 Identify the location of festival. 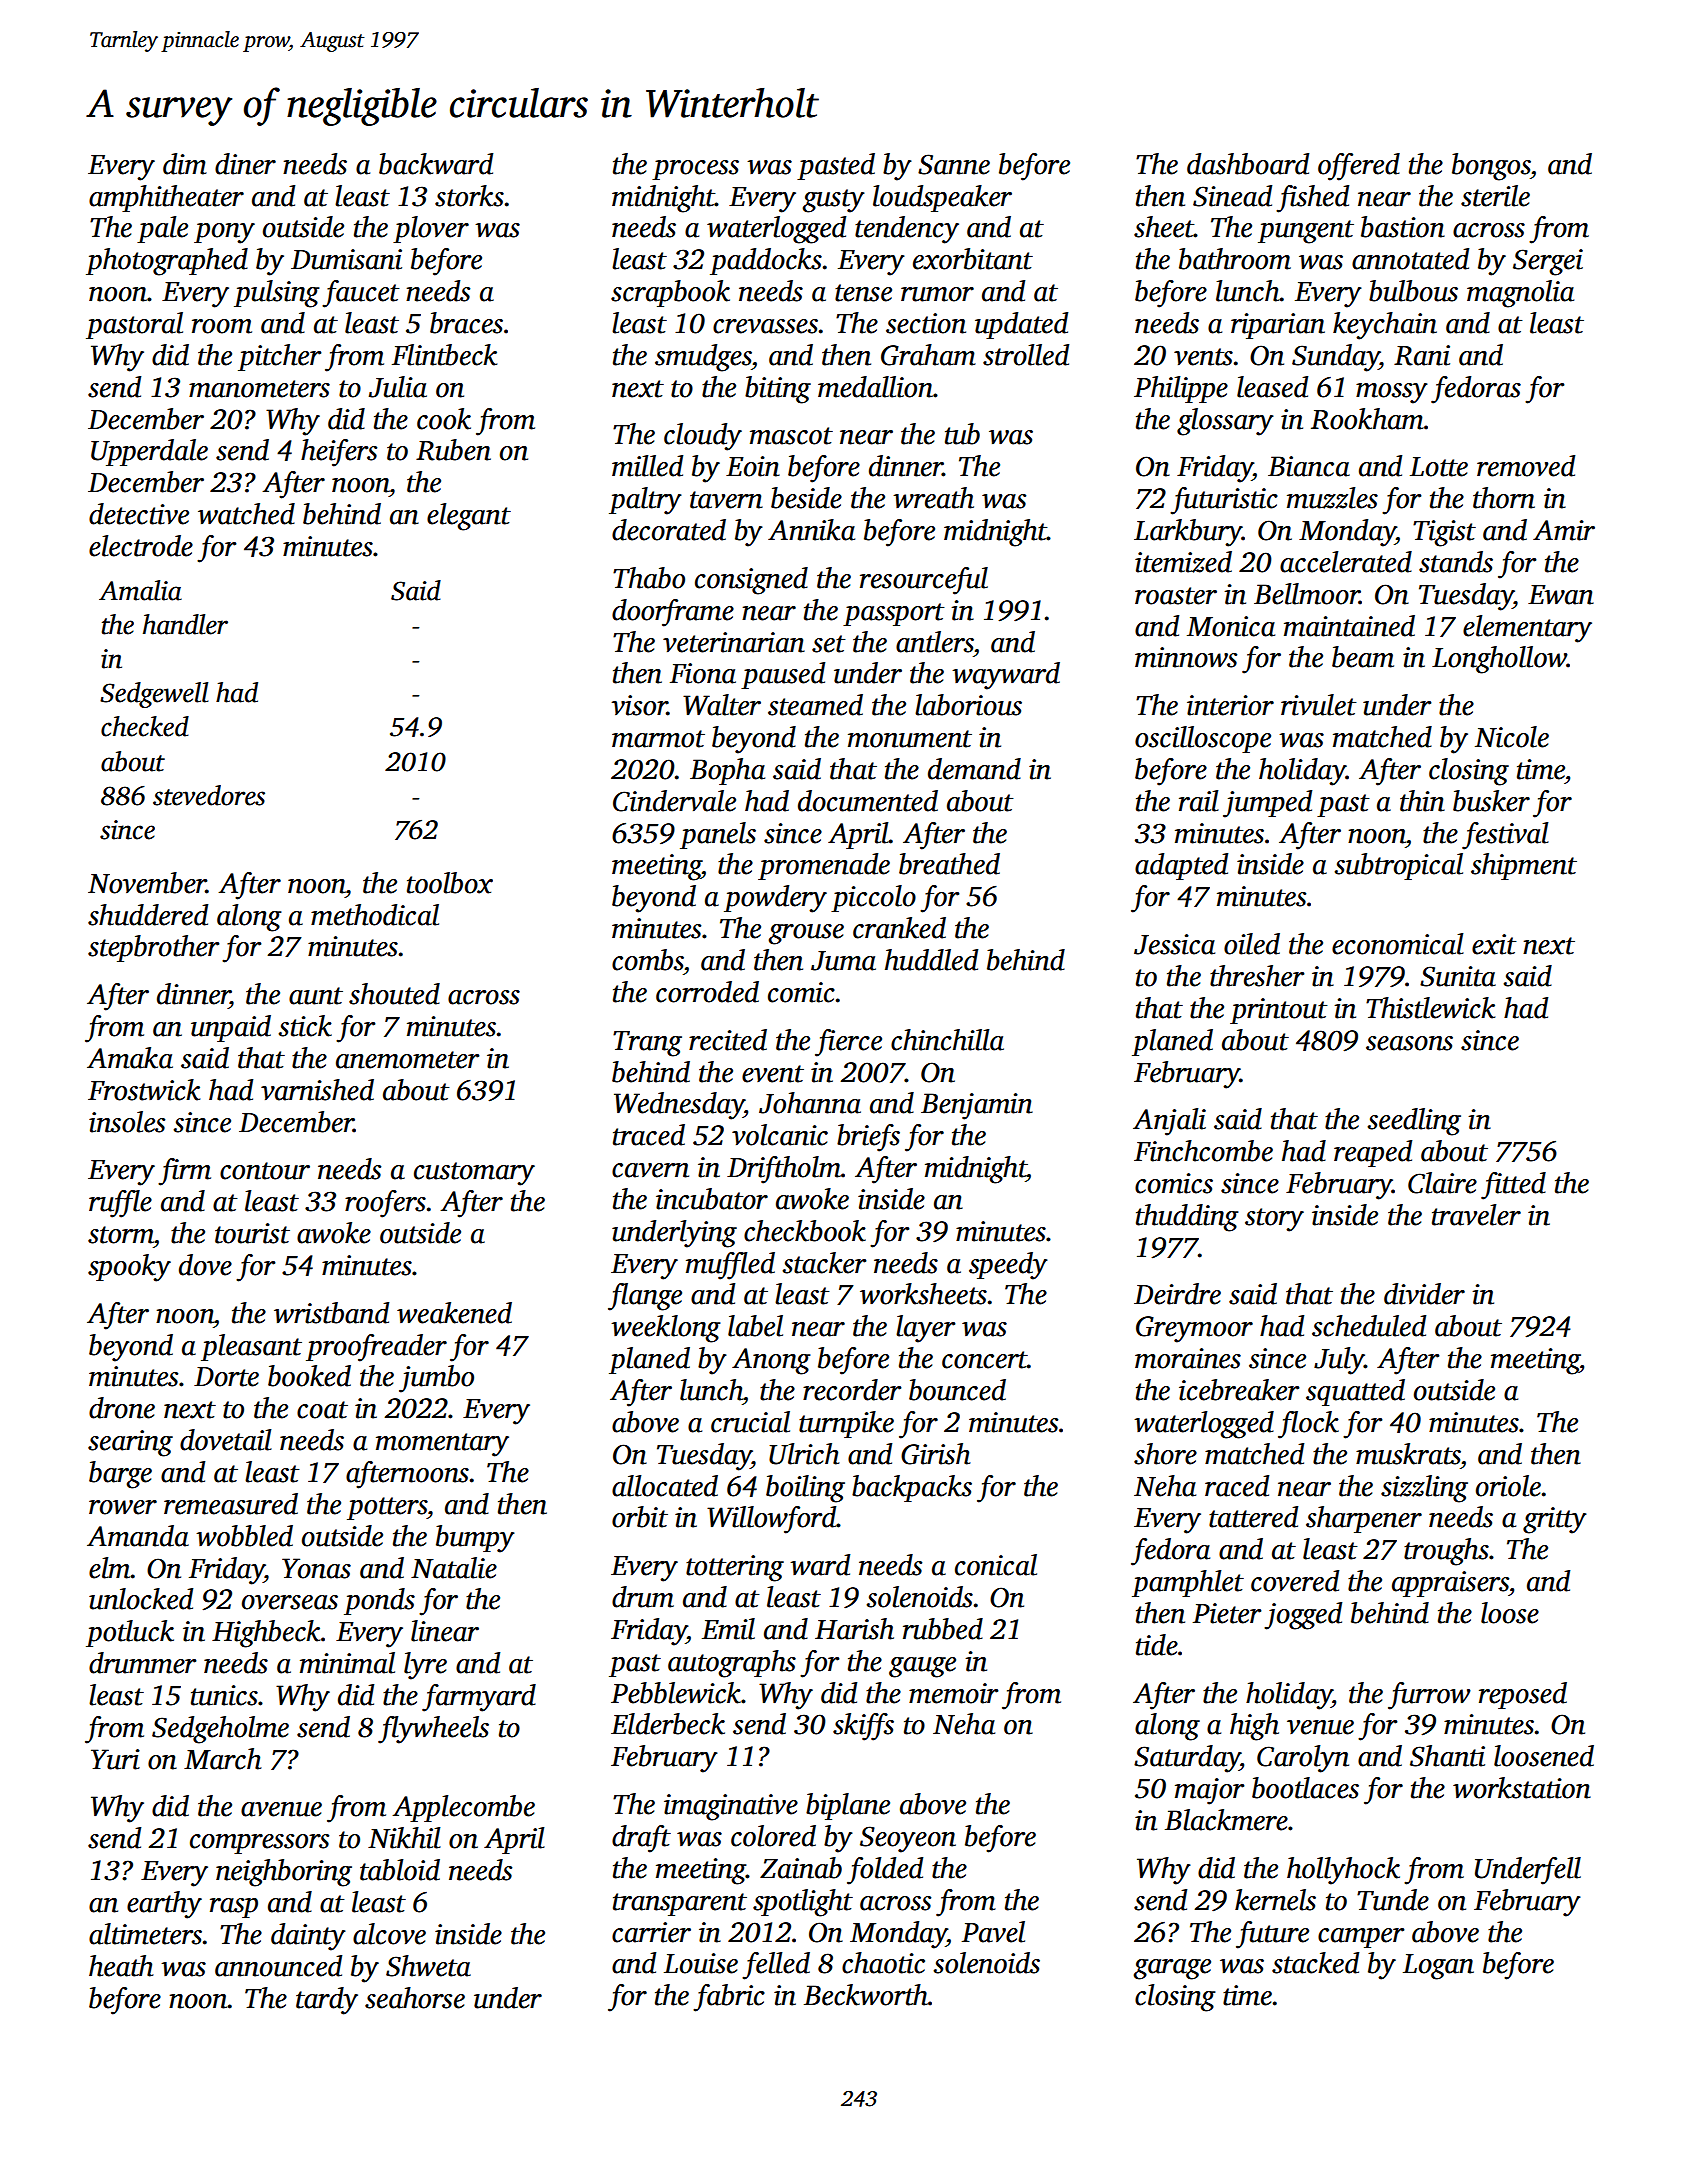
(1505, 836).
